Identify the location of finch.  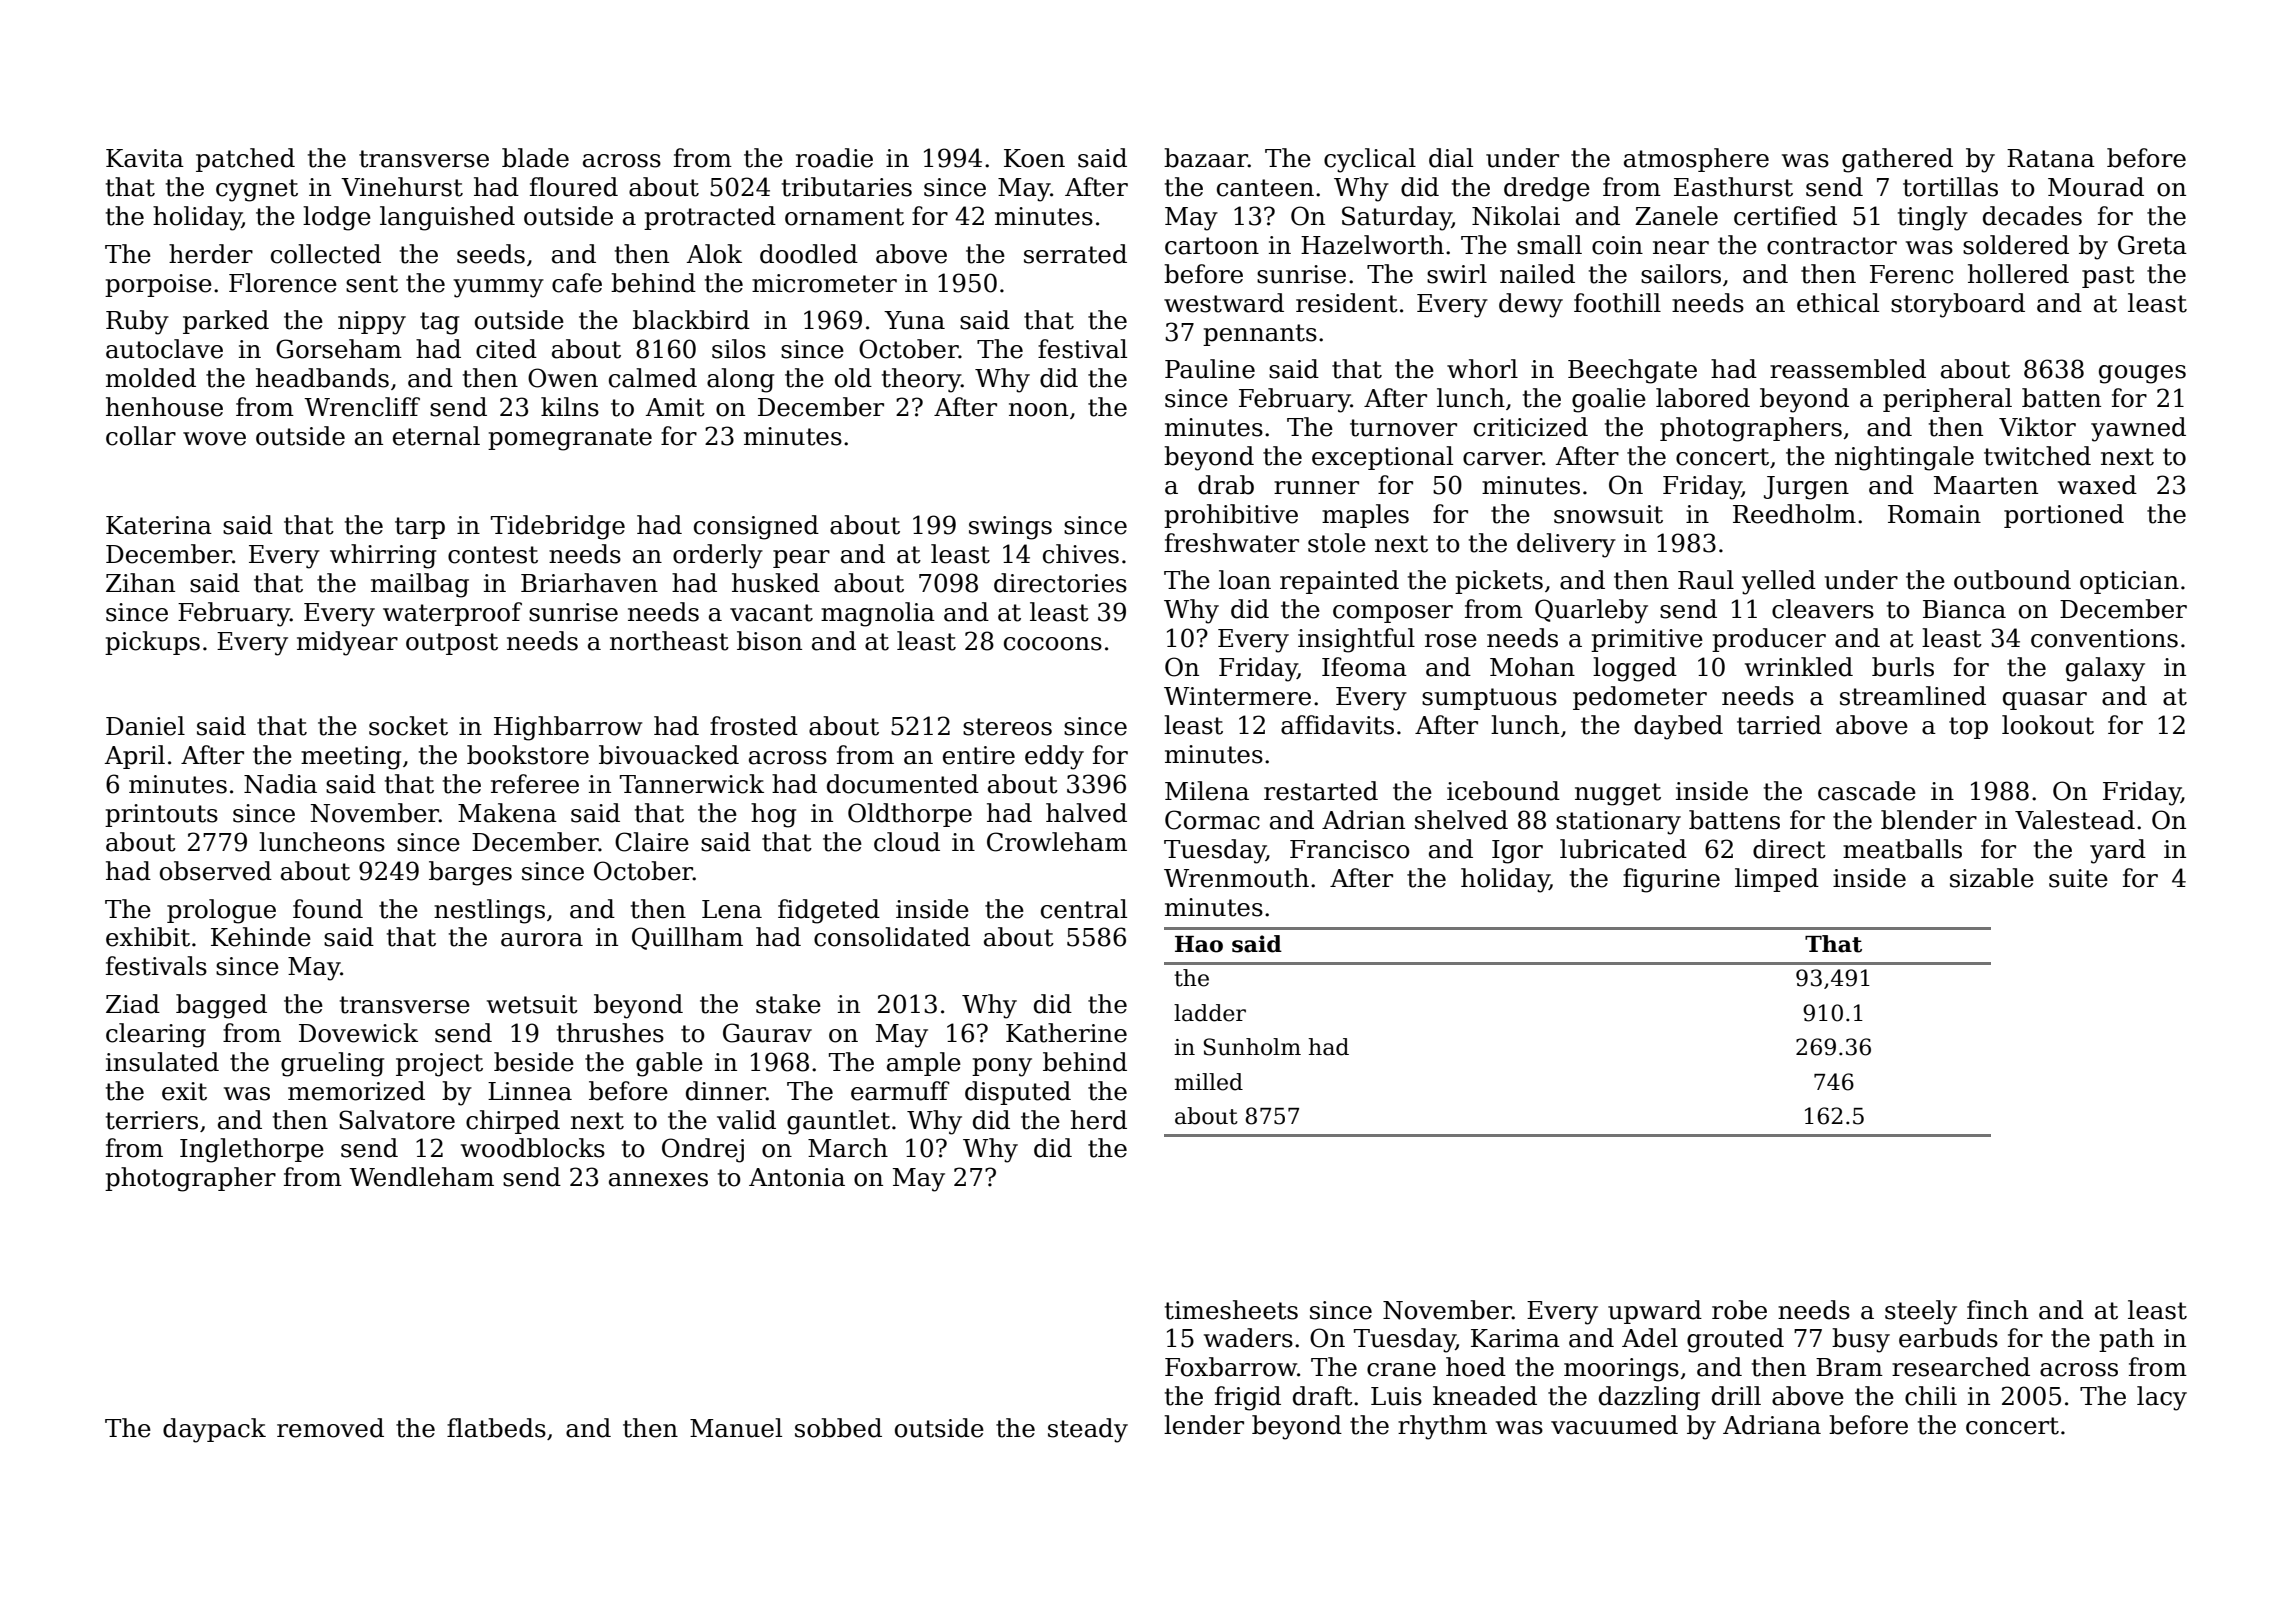
(1997, 1310).
